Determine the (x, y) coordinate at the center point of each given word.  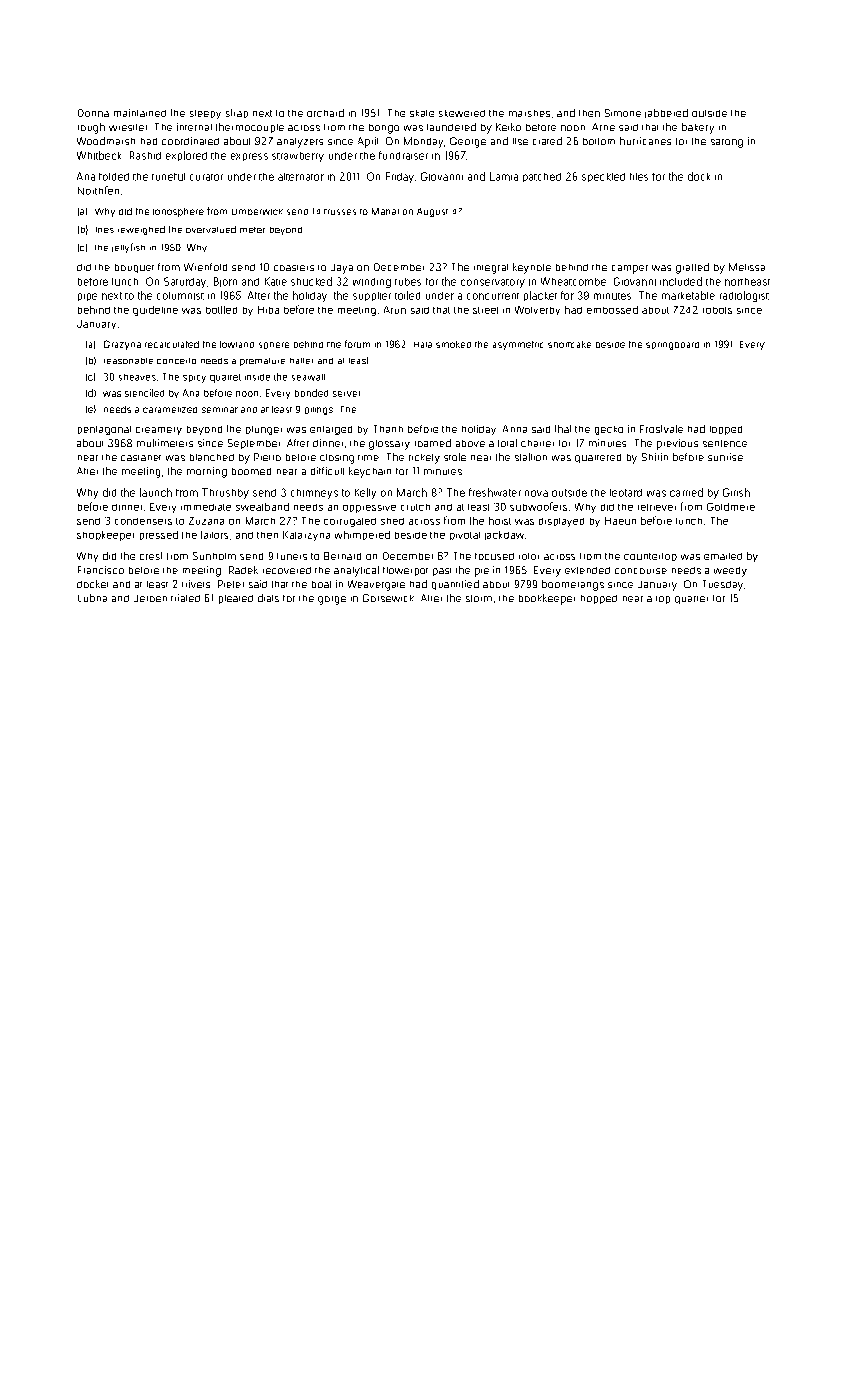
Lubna (92, 598)
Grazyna (122, 345)
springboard (672, 346)
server (346, 394)
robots (717, 310)
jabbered (666, 113)
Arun (395, 310)
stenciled (144, 393)
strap (237, 113)
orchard (325, 113)
